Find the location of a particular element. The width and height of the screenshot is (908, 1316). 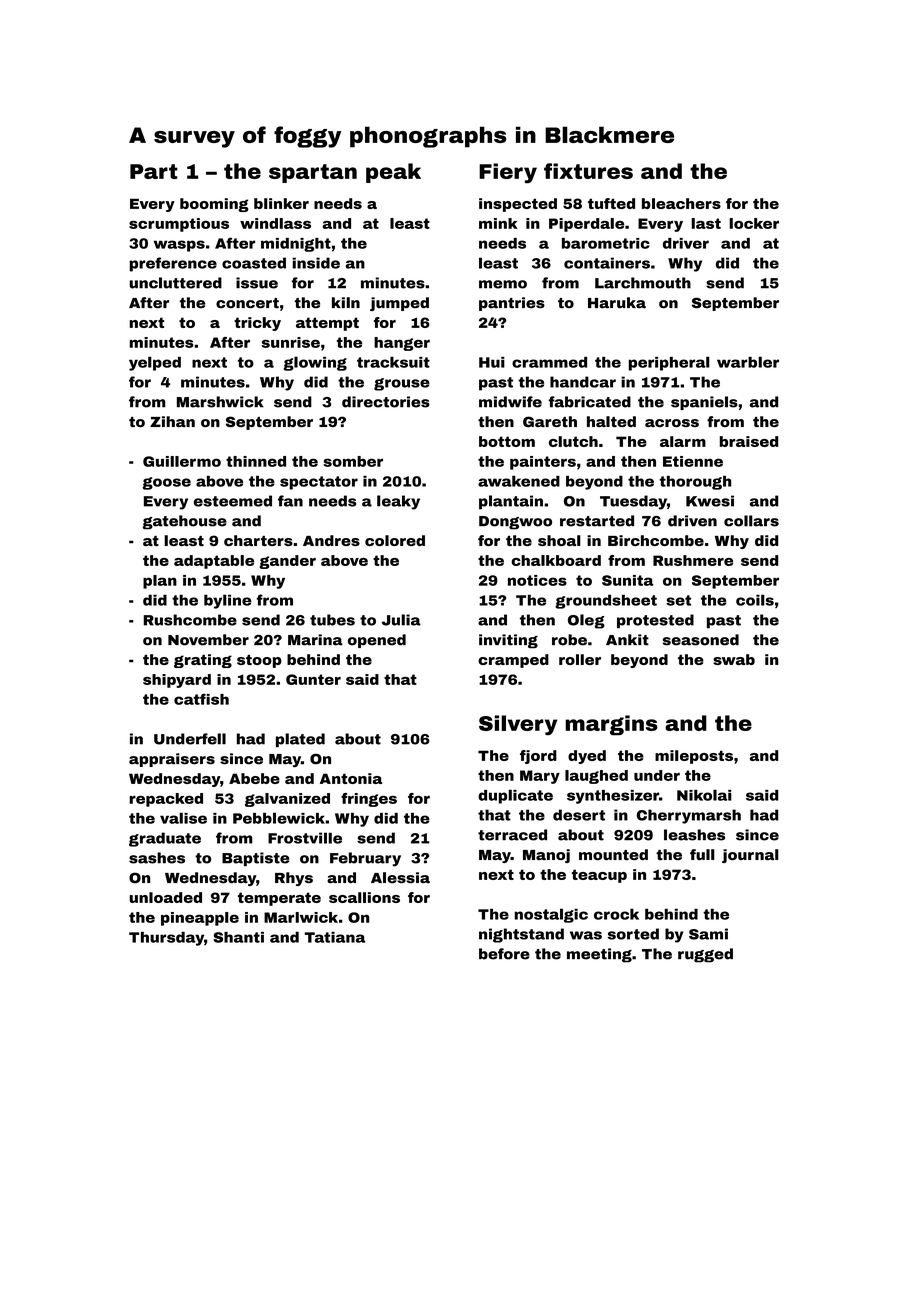

before is located at coordinates (504, 954).
